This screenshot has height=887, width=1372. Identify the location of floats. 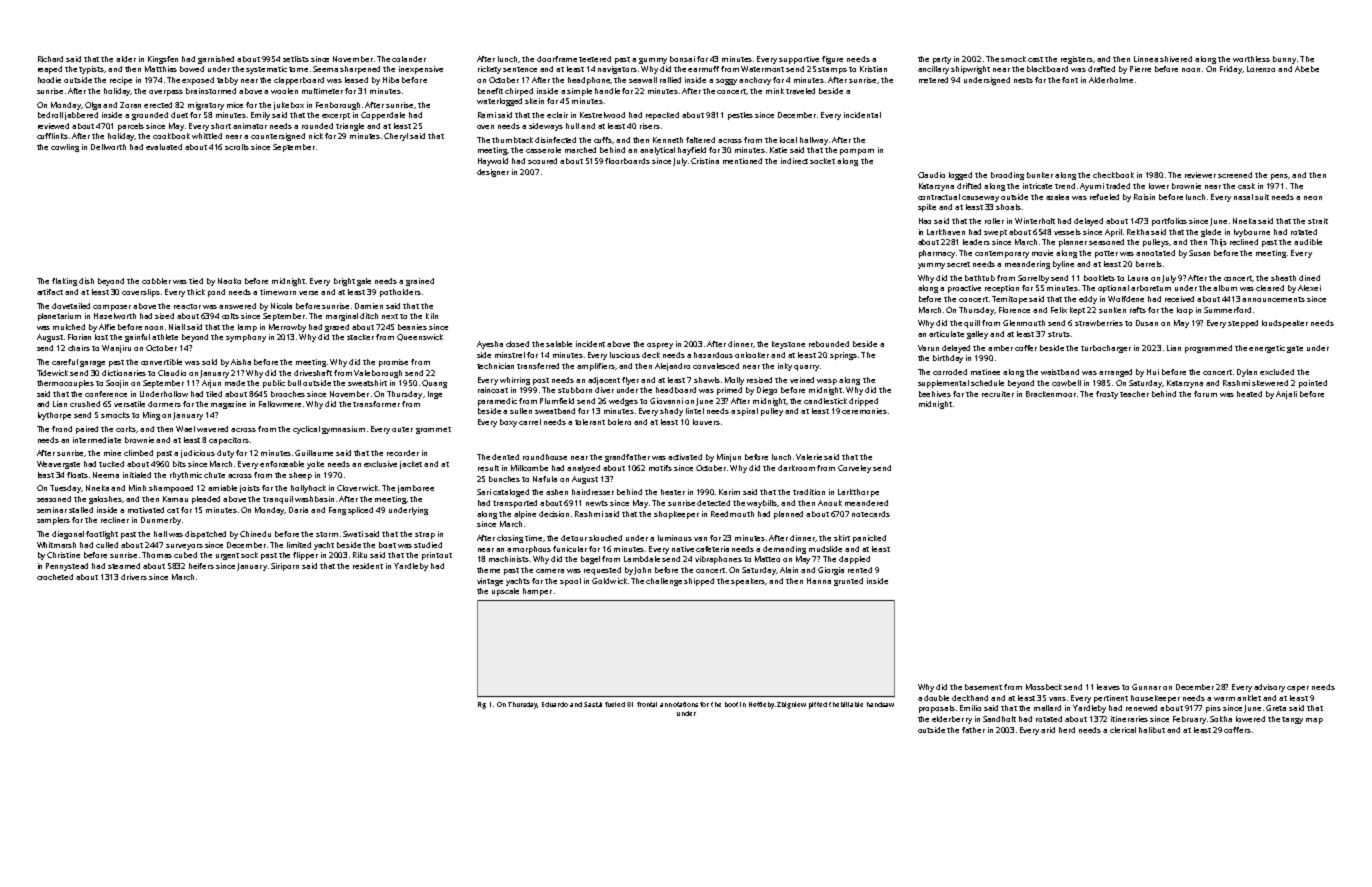
(77, 475).
